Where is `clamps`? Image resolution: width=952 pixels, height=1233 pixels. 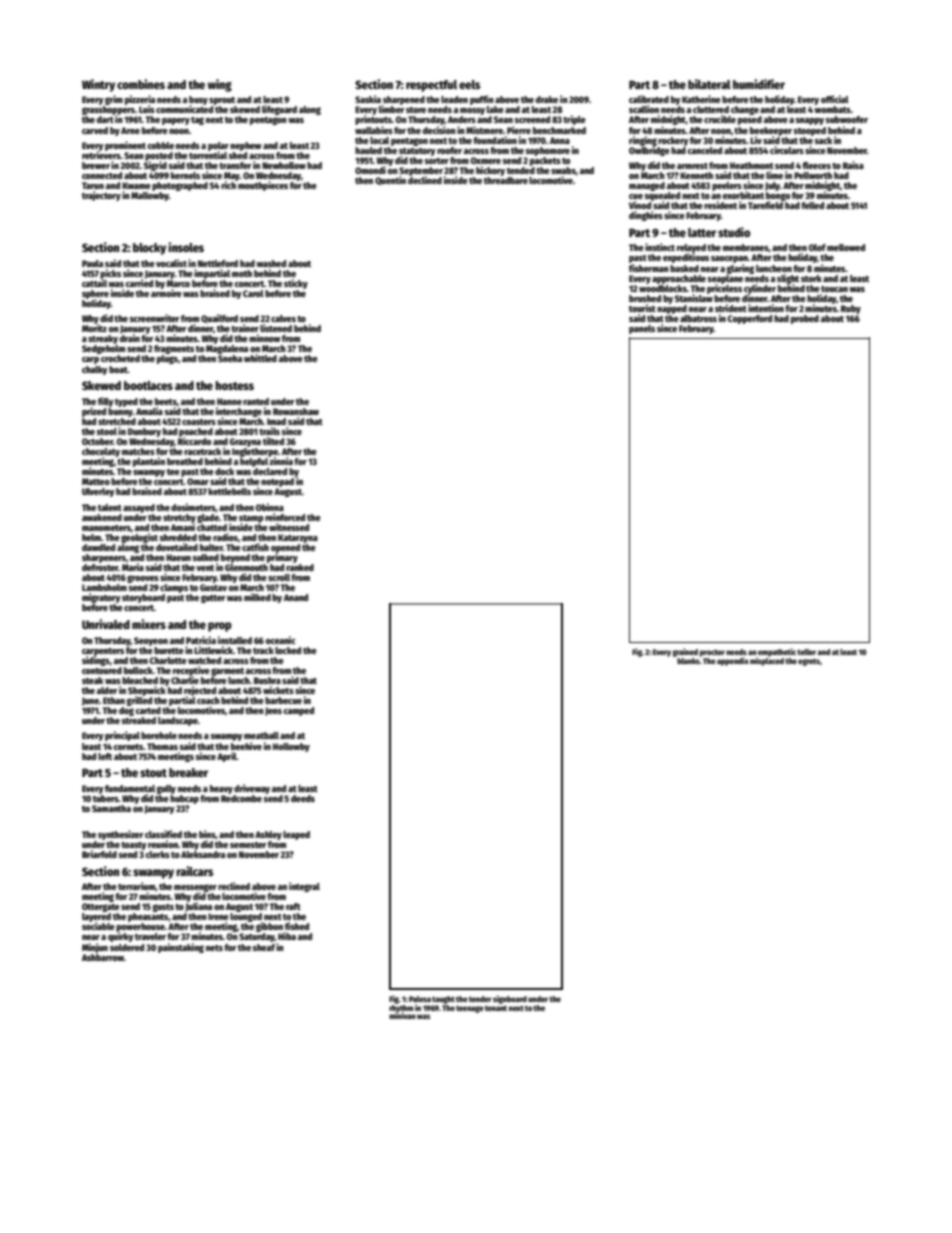 clamps is located at coordinates (174, 588).
